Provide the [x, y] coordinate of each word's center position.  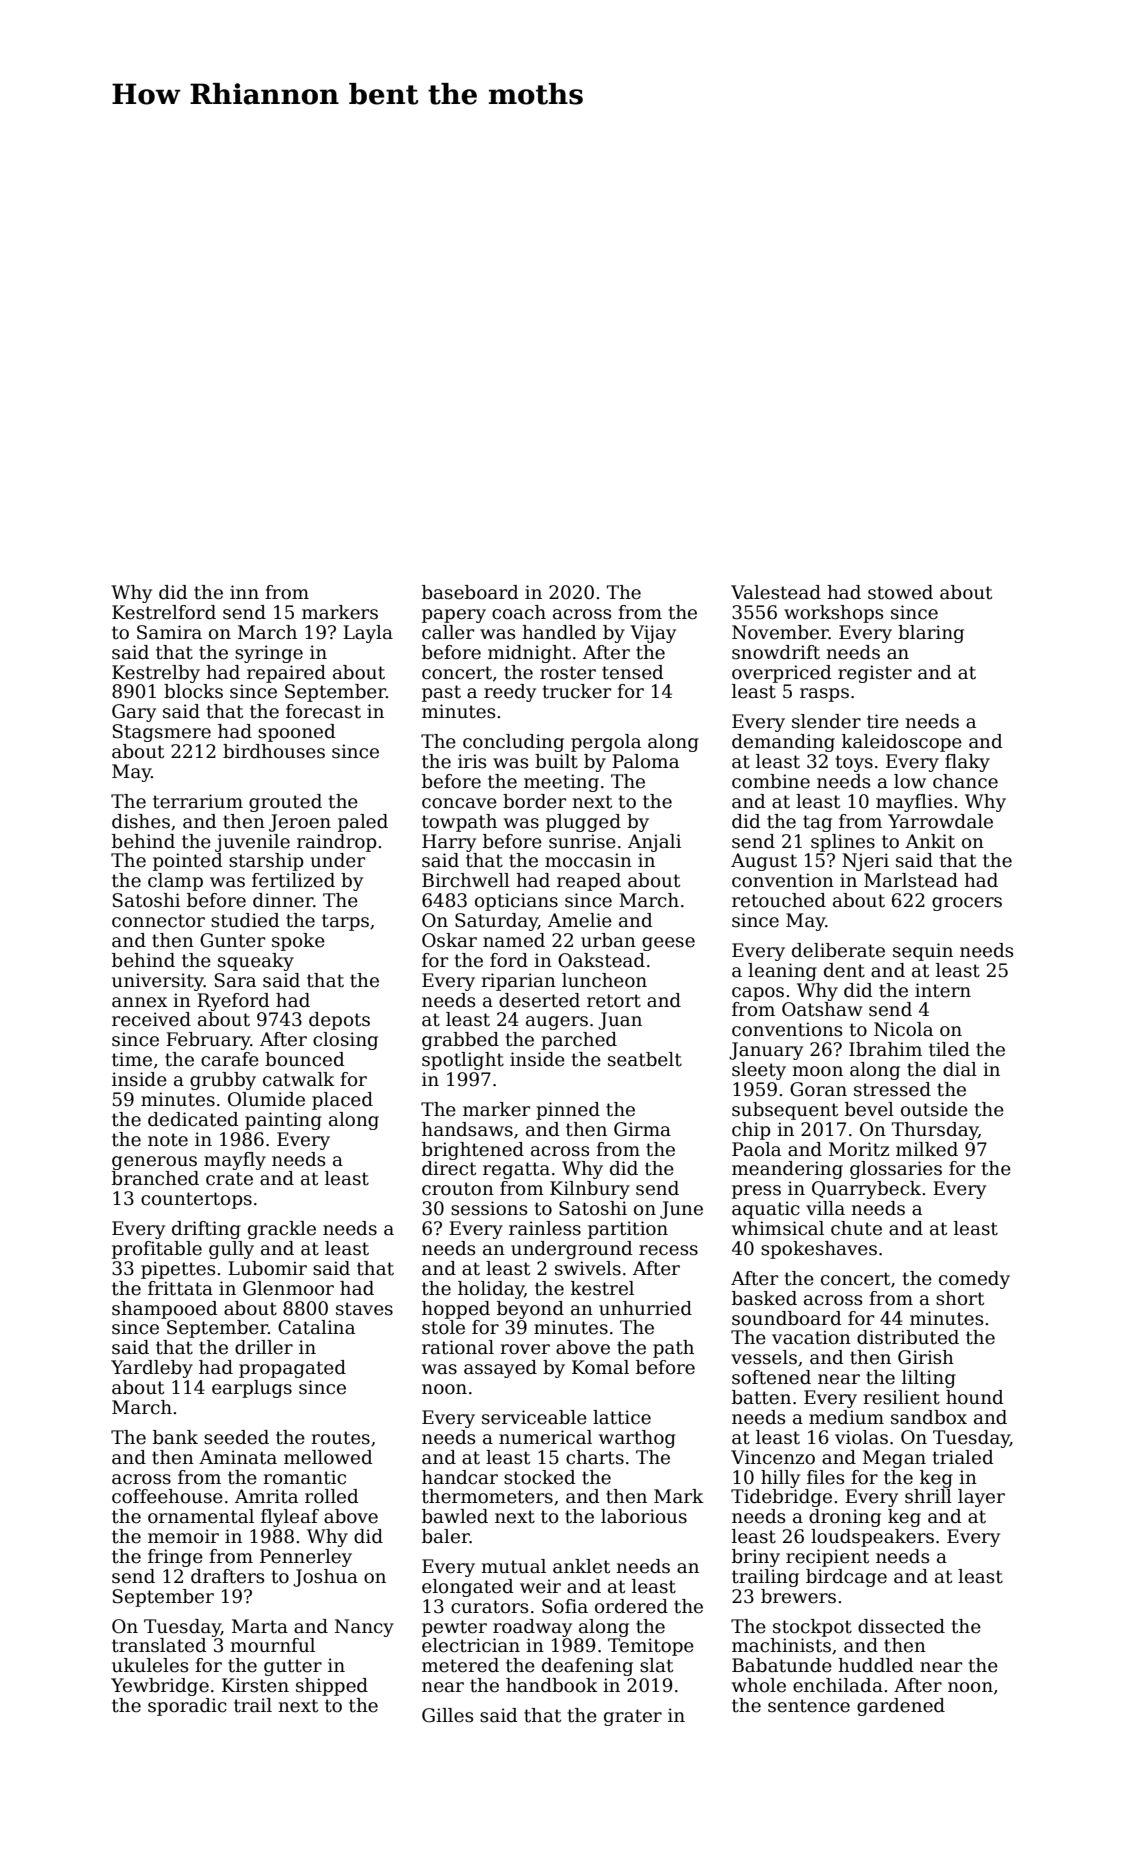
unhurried [645, 1308]
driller [264, 1347]
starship [266, 862]
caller [448, 632]
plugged [583, 823]
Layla [368, 634]
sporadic [187, 1707]
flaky [967, 763]
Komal [600, 1367]
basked [764, 1298]
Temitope [651, 1647]
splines [843, 843]
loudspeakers [872, 1538]
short [960, 1298]
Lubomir [267, 1268]
